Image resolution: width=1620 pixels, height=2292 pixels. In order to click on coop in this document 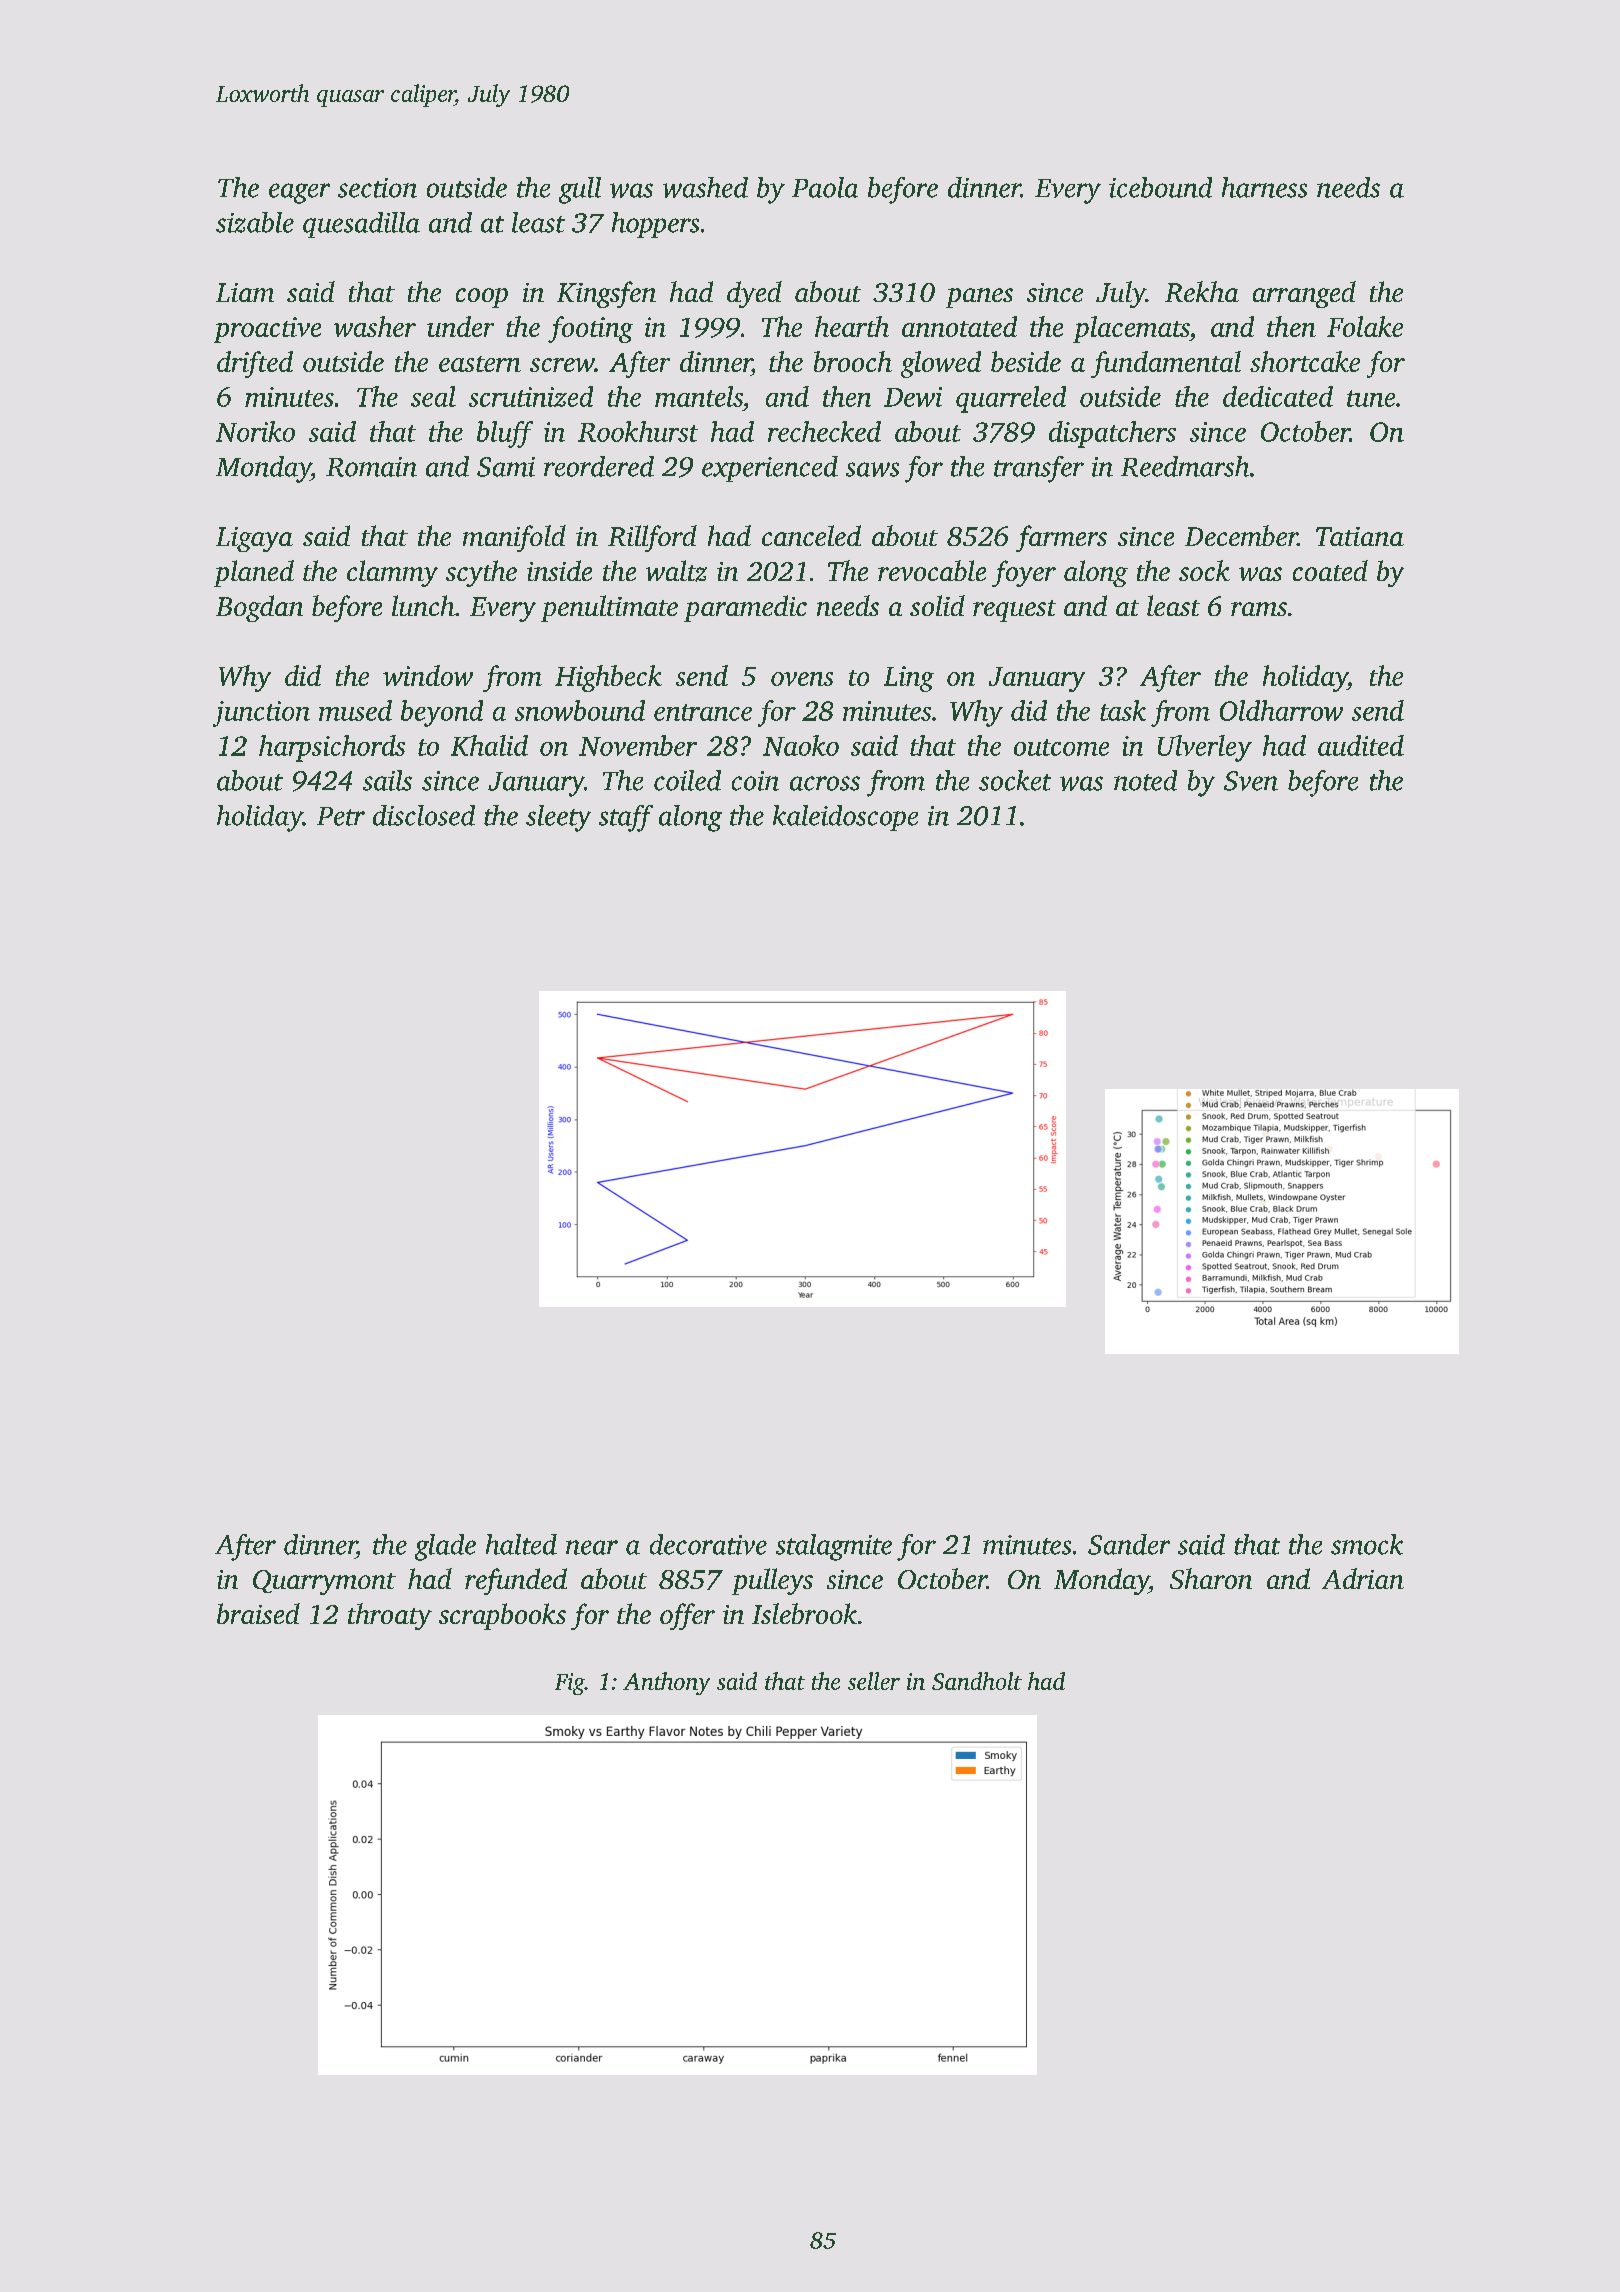, I will do `click(482, 298)`.
